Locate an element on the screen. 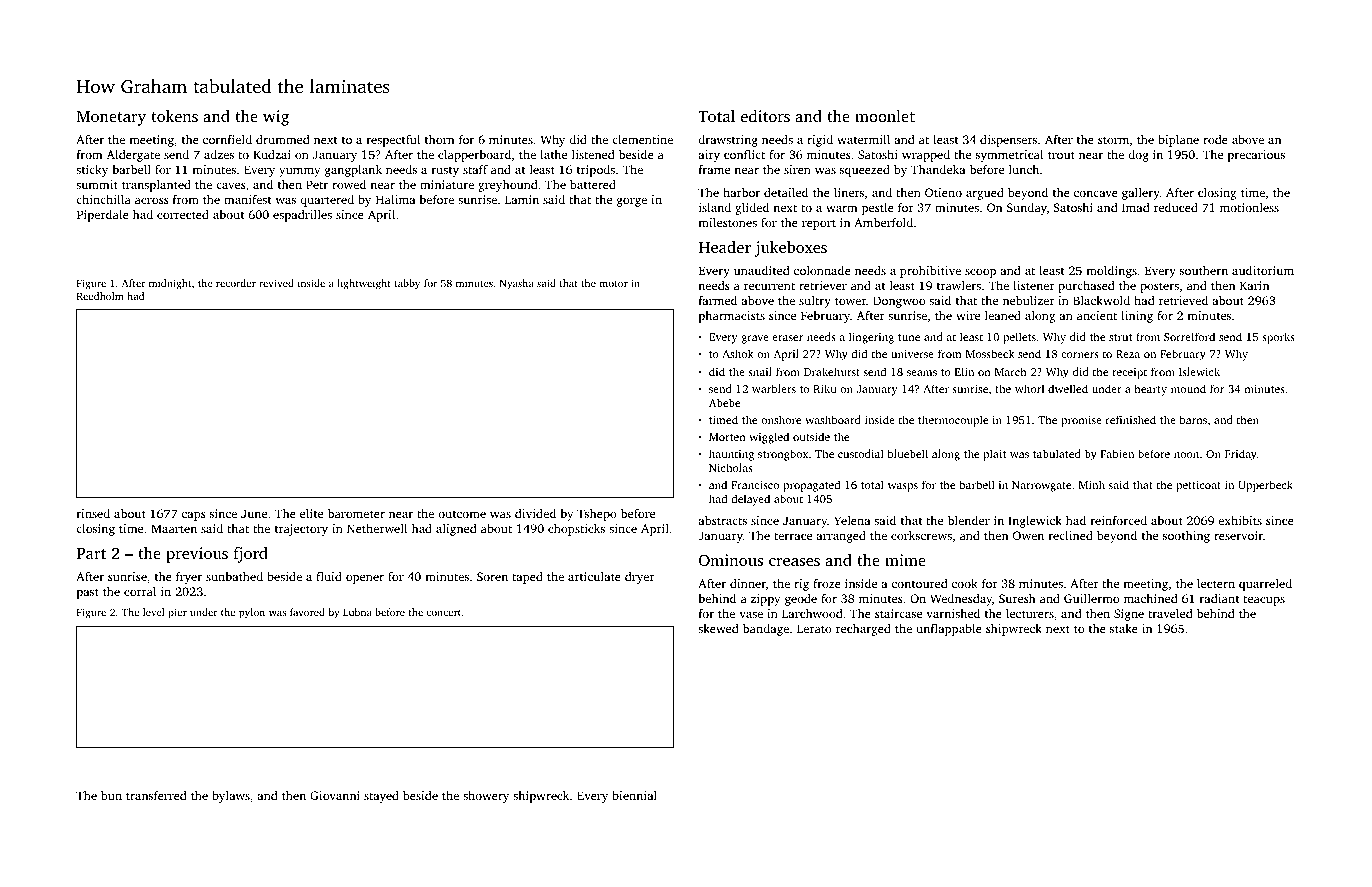  lightweight is located at coordinates (364, 284).
